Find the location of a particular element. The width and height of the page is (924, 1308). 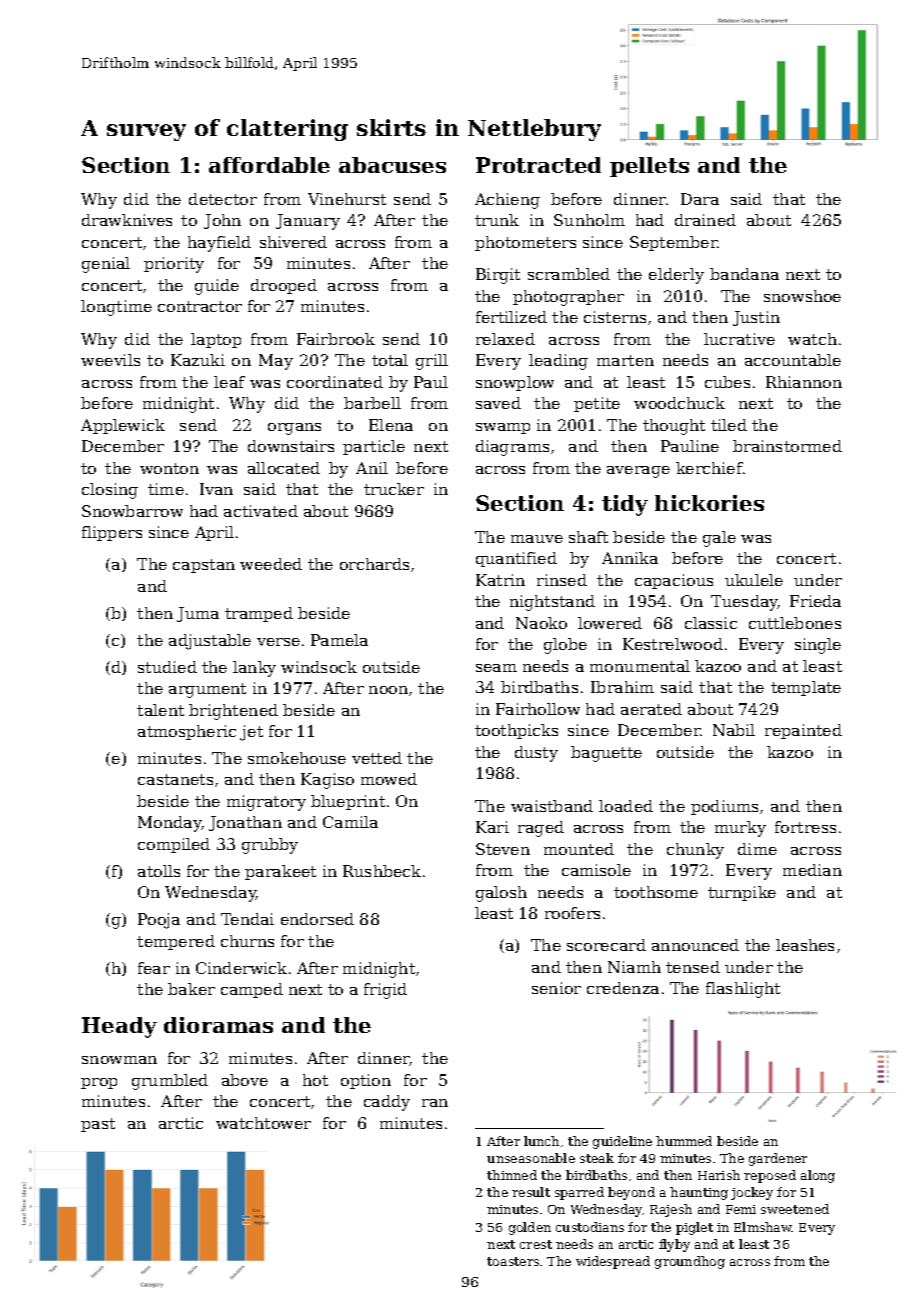

lanky is located at coordinates (254, 669).
